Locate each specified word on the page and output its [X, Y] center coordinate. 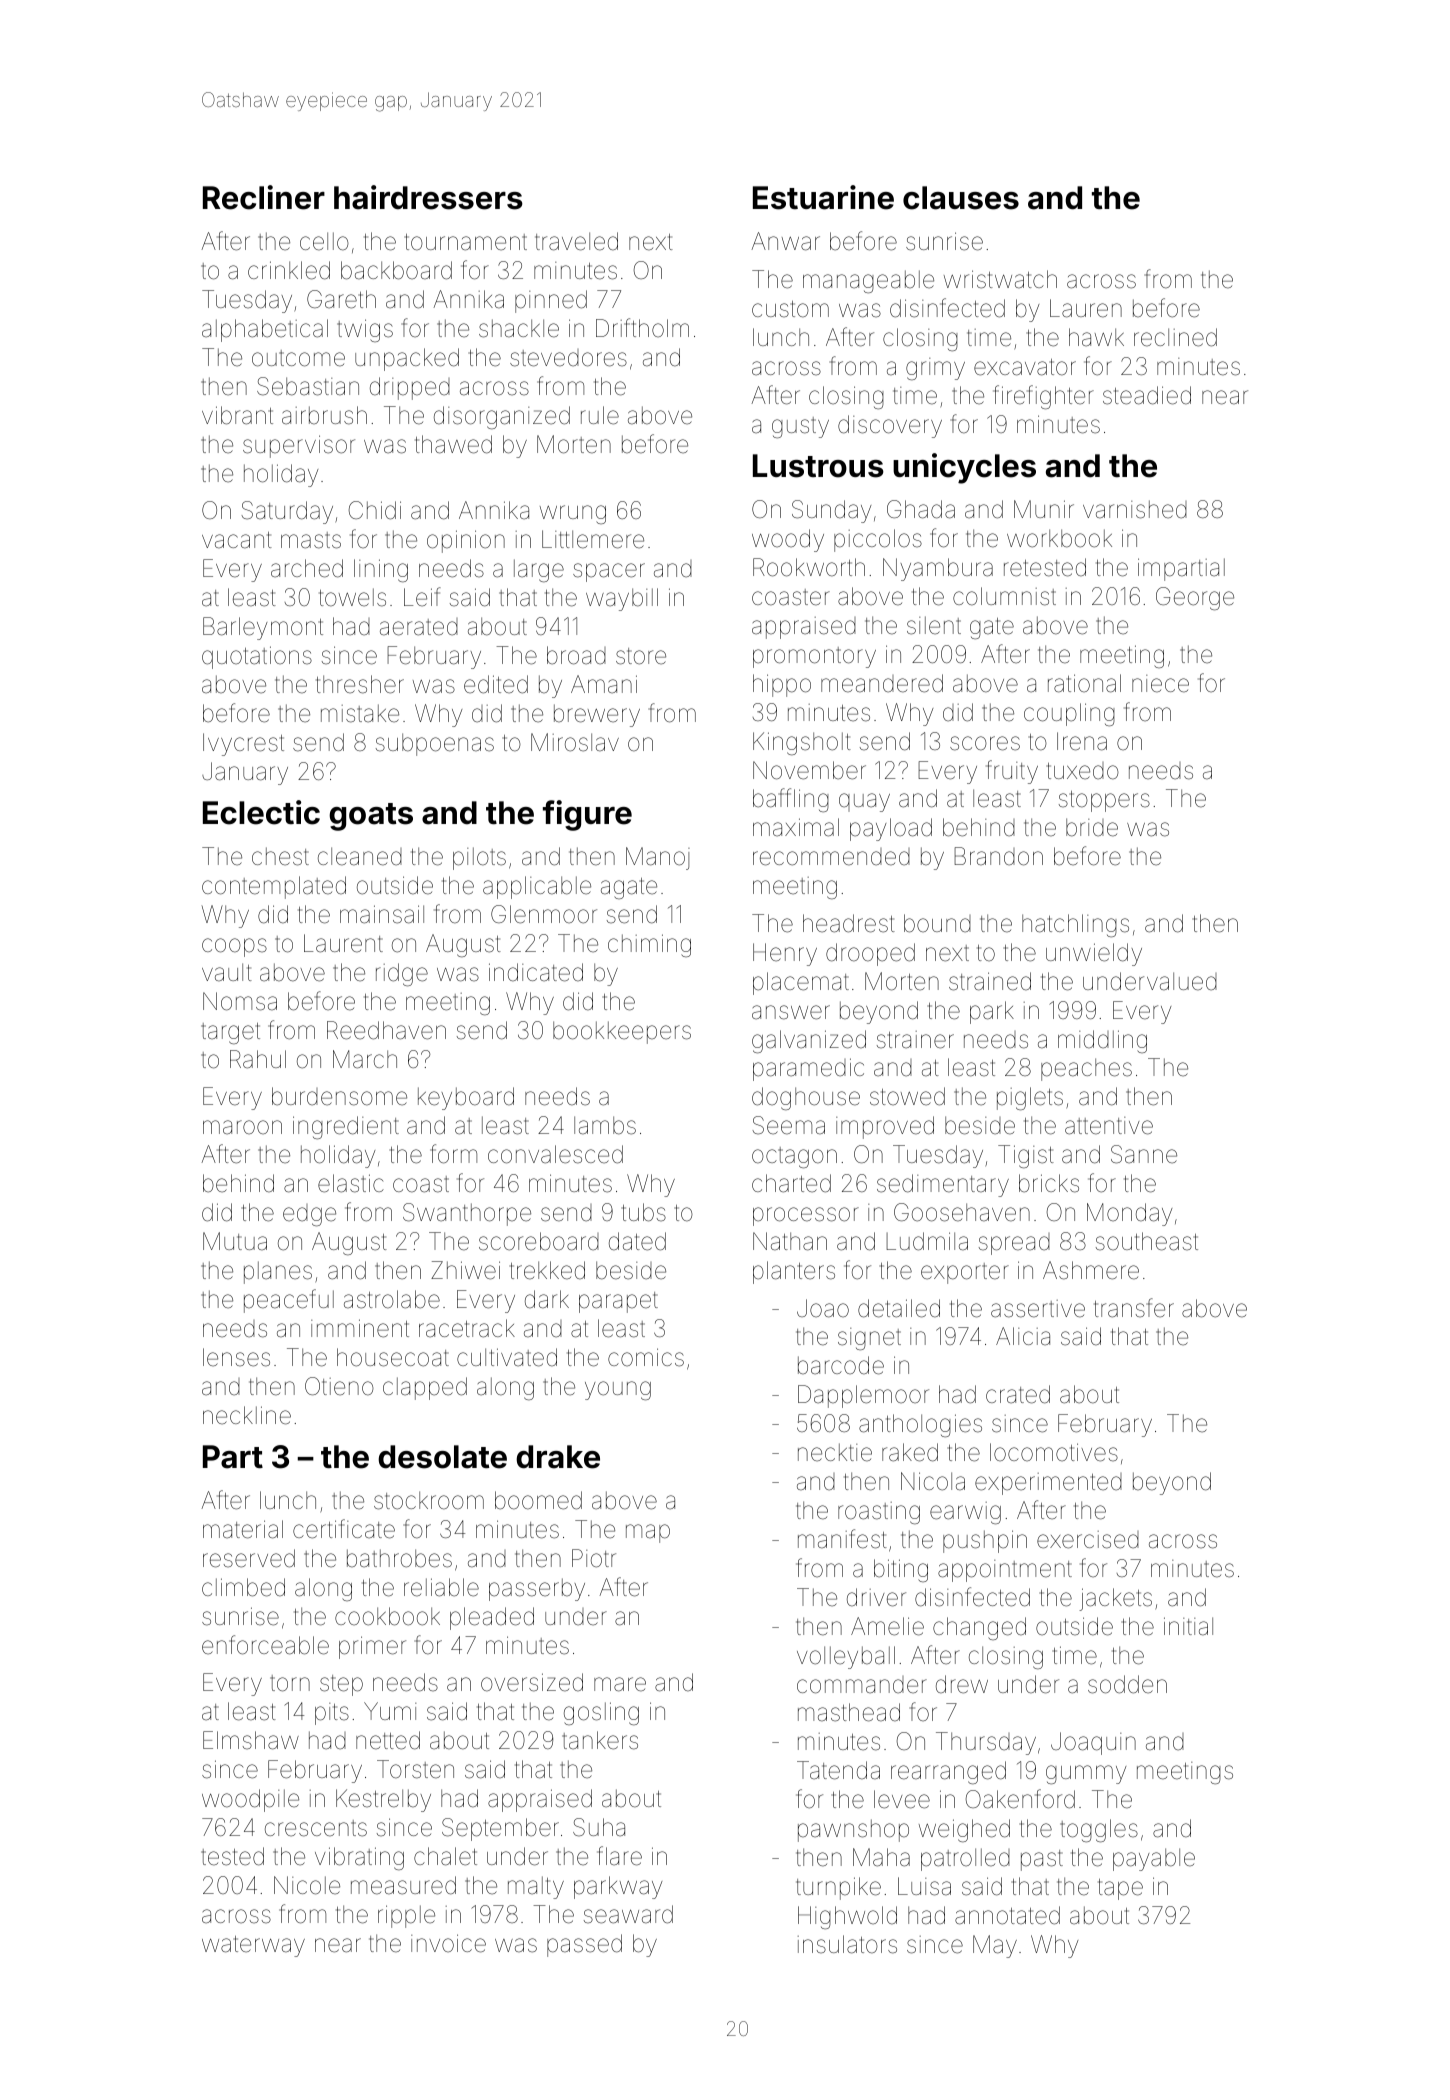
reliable [441, 1587]
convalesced [555, 1154]
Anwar [785, 241]
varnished [1135, 509]
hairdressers [428, 197]
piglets [1030, 1098]
